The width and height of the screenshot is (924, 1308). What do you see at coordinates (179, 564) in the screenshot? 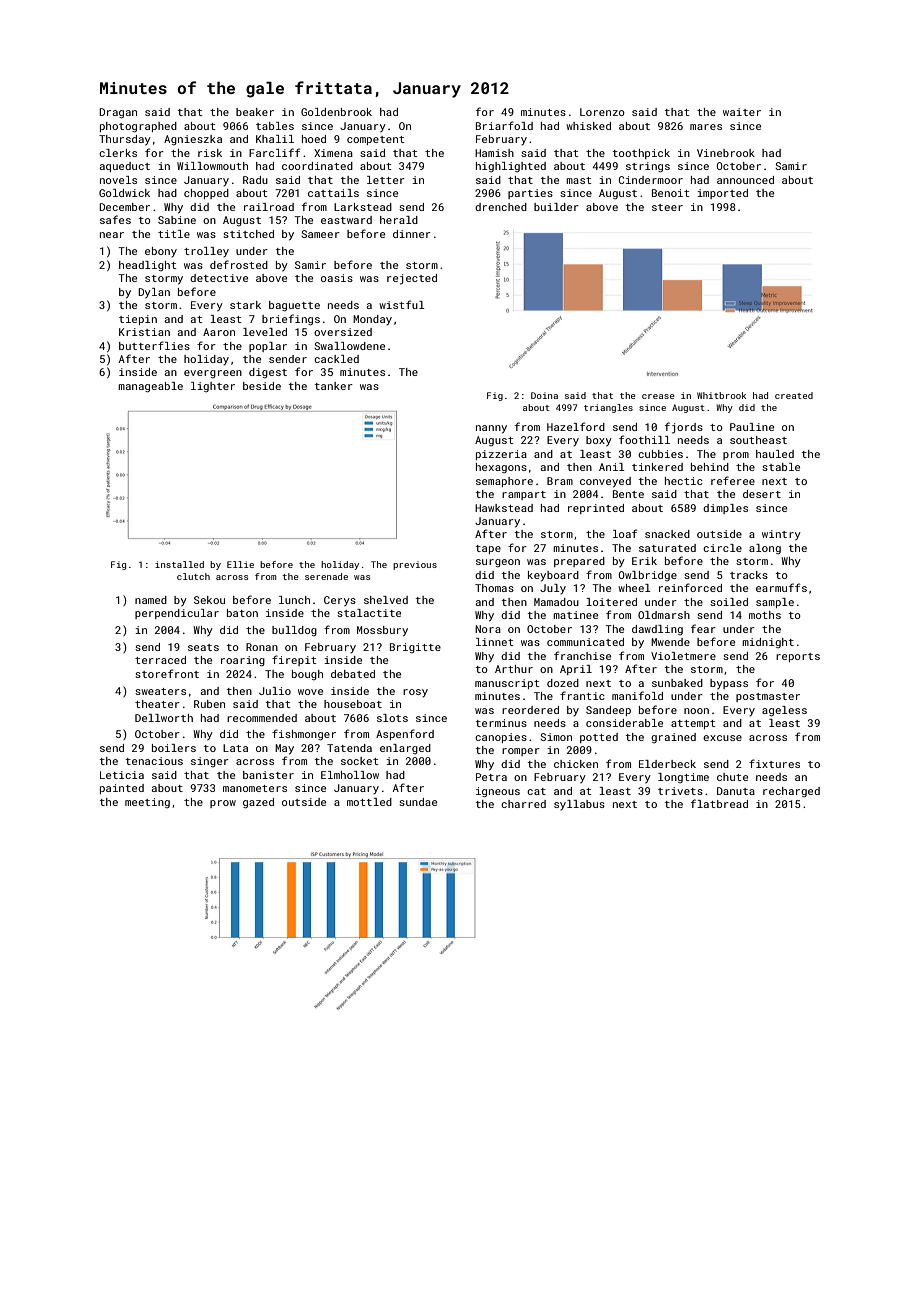
I see `installed` at bounding box center [179, 564].
